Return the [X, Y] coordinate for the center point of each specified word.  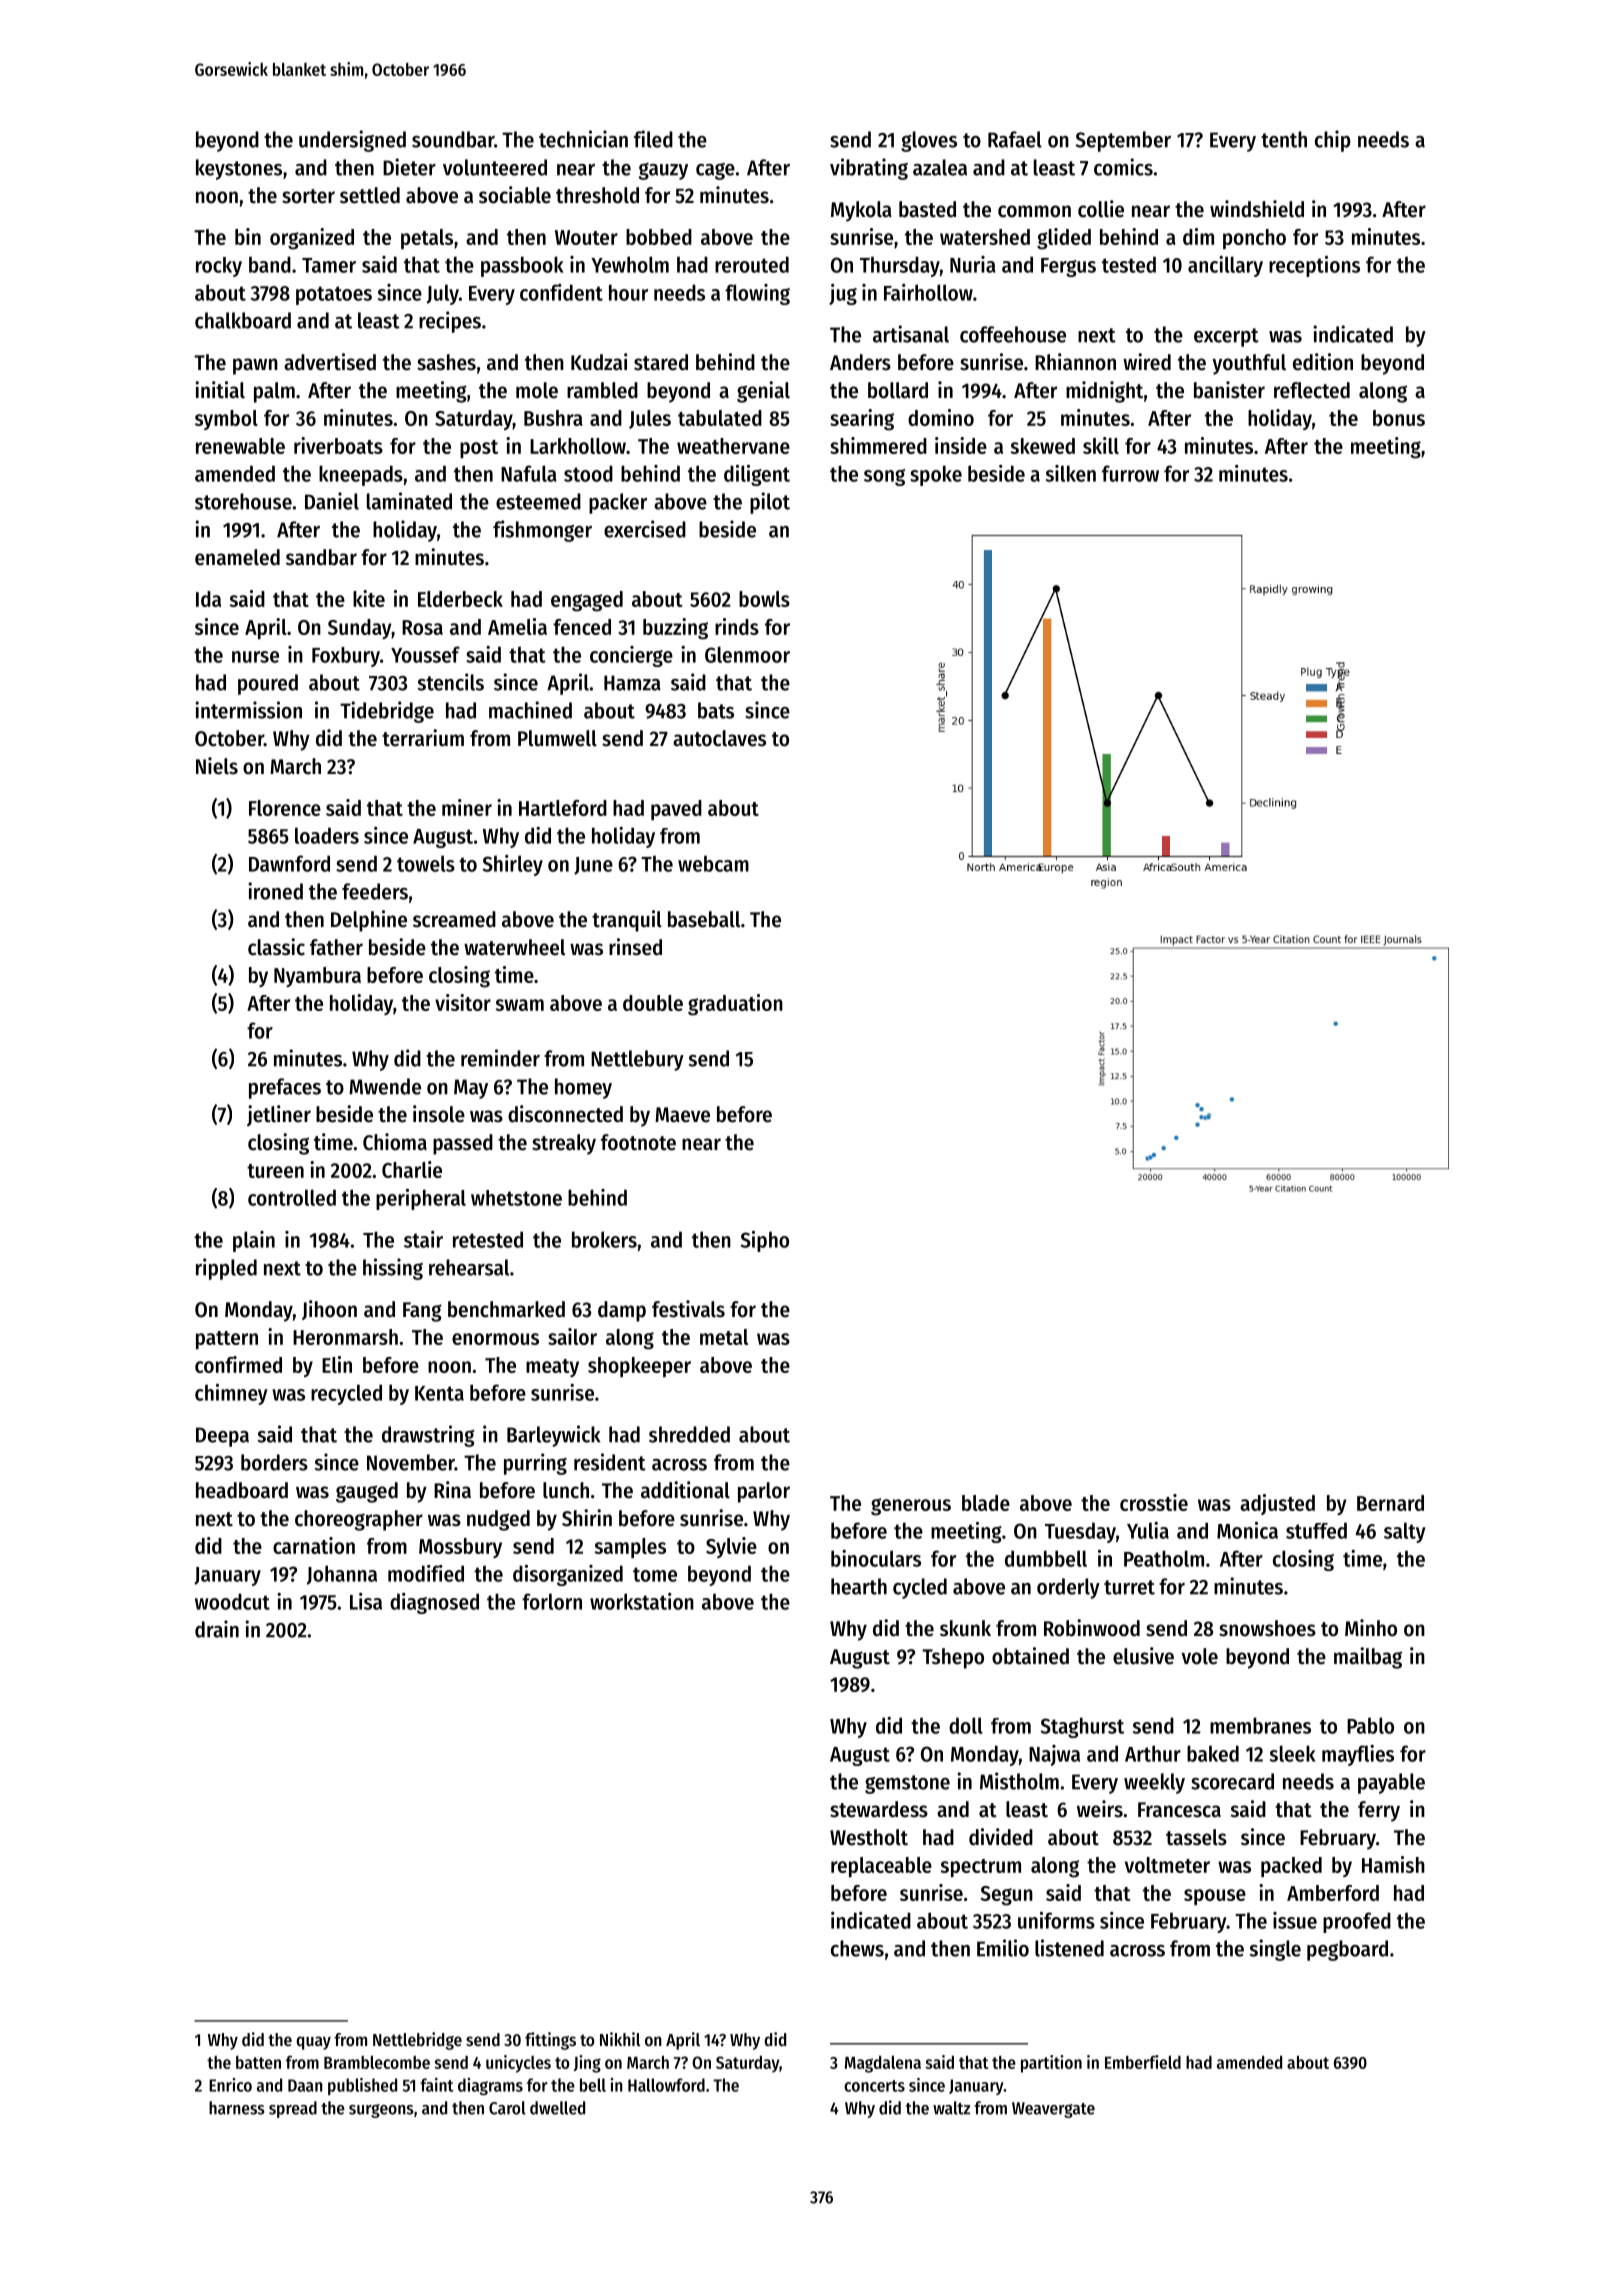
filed [653, 139]
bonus [1399, 418]
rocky [219, 267]
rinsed [635, 947]
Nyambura [317, 977]
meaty [552, 1368]
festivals [688, 1309]
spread [293, 2109]
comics [1123, 167]
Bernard [1390, 1503]
